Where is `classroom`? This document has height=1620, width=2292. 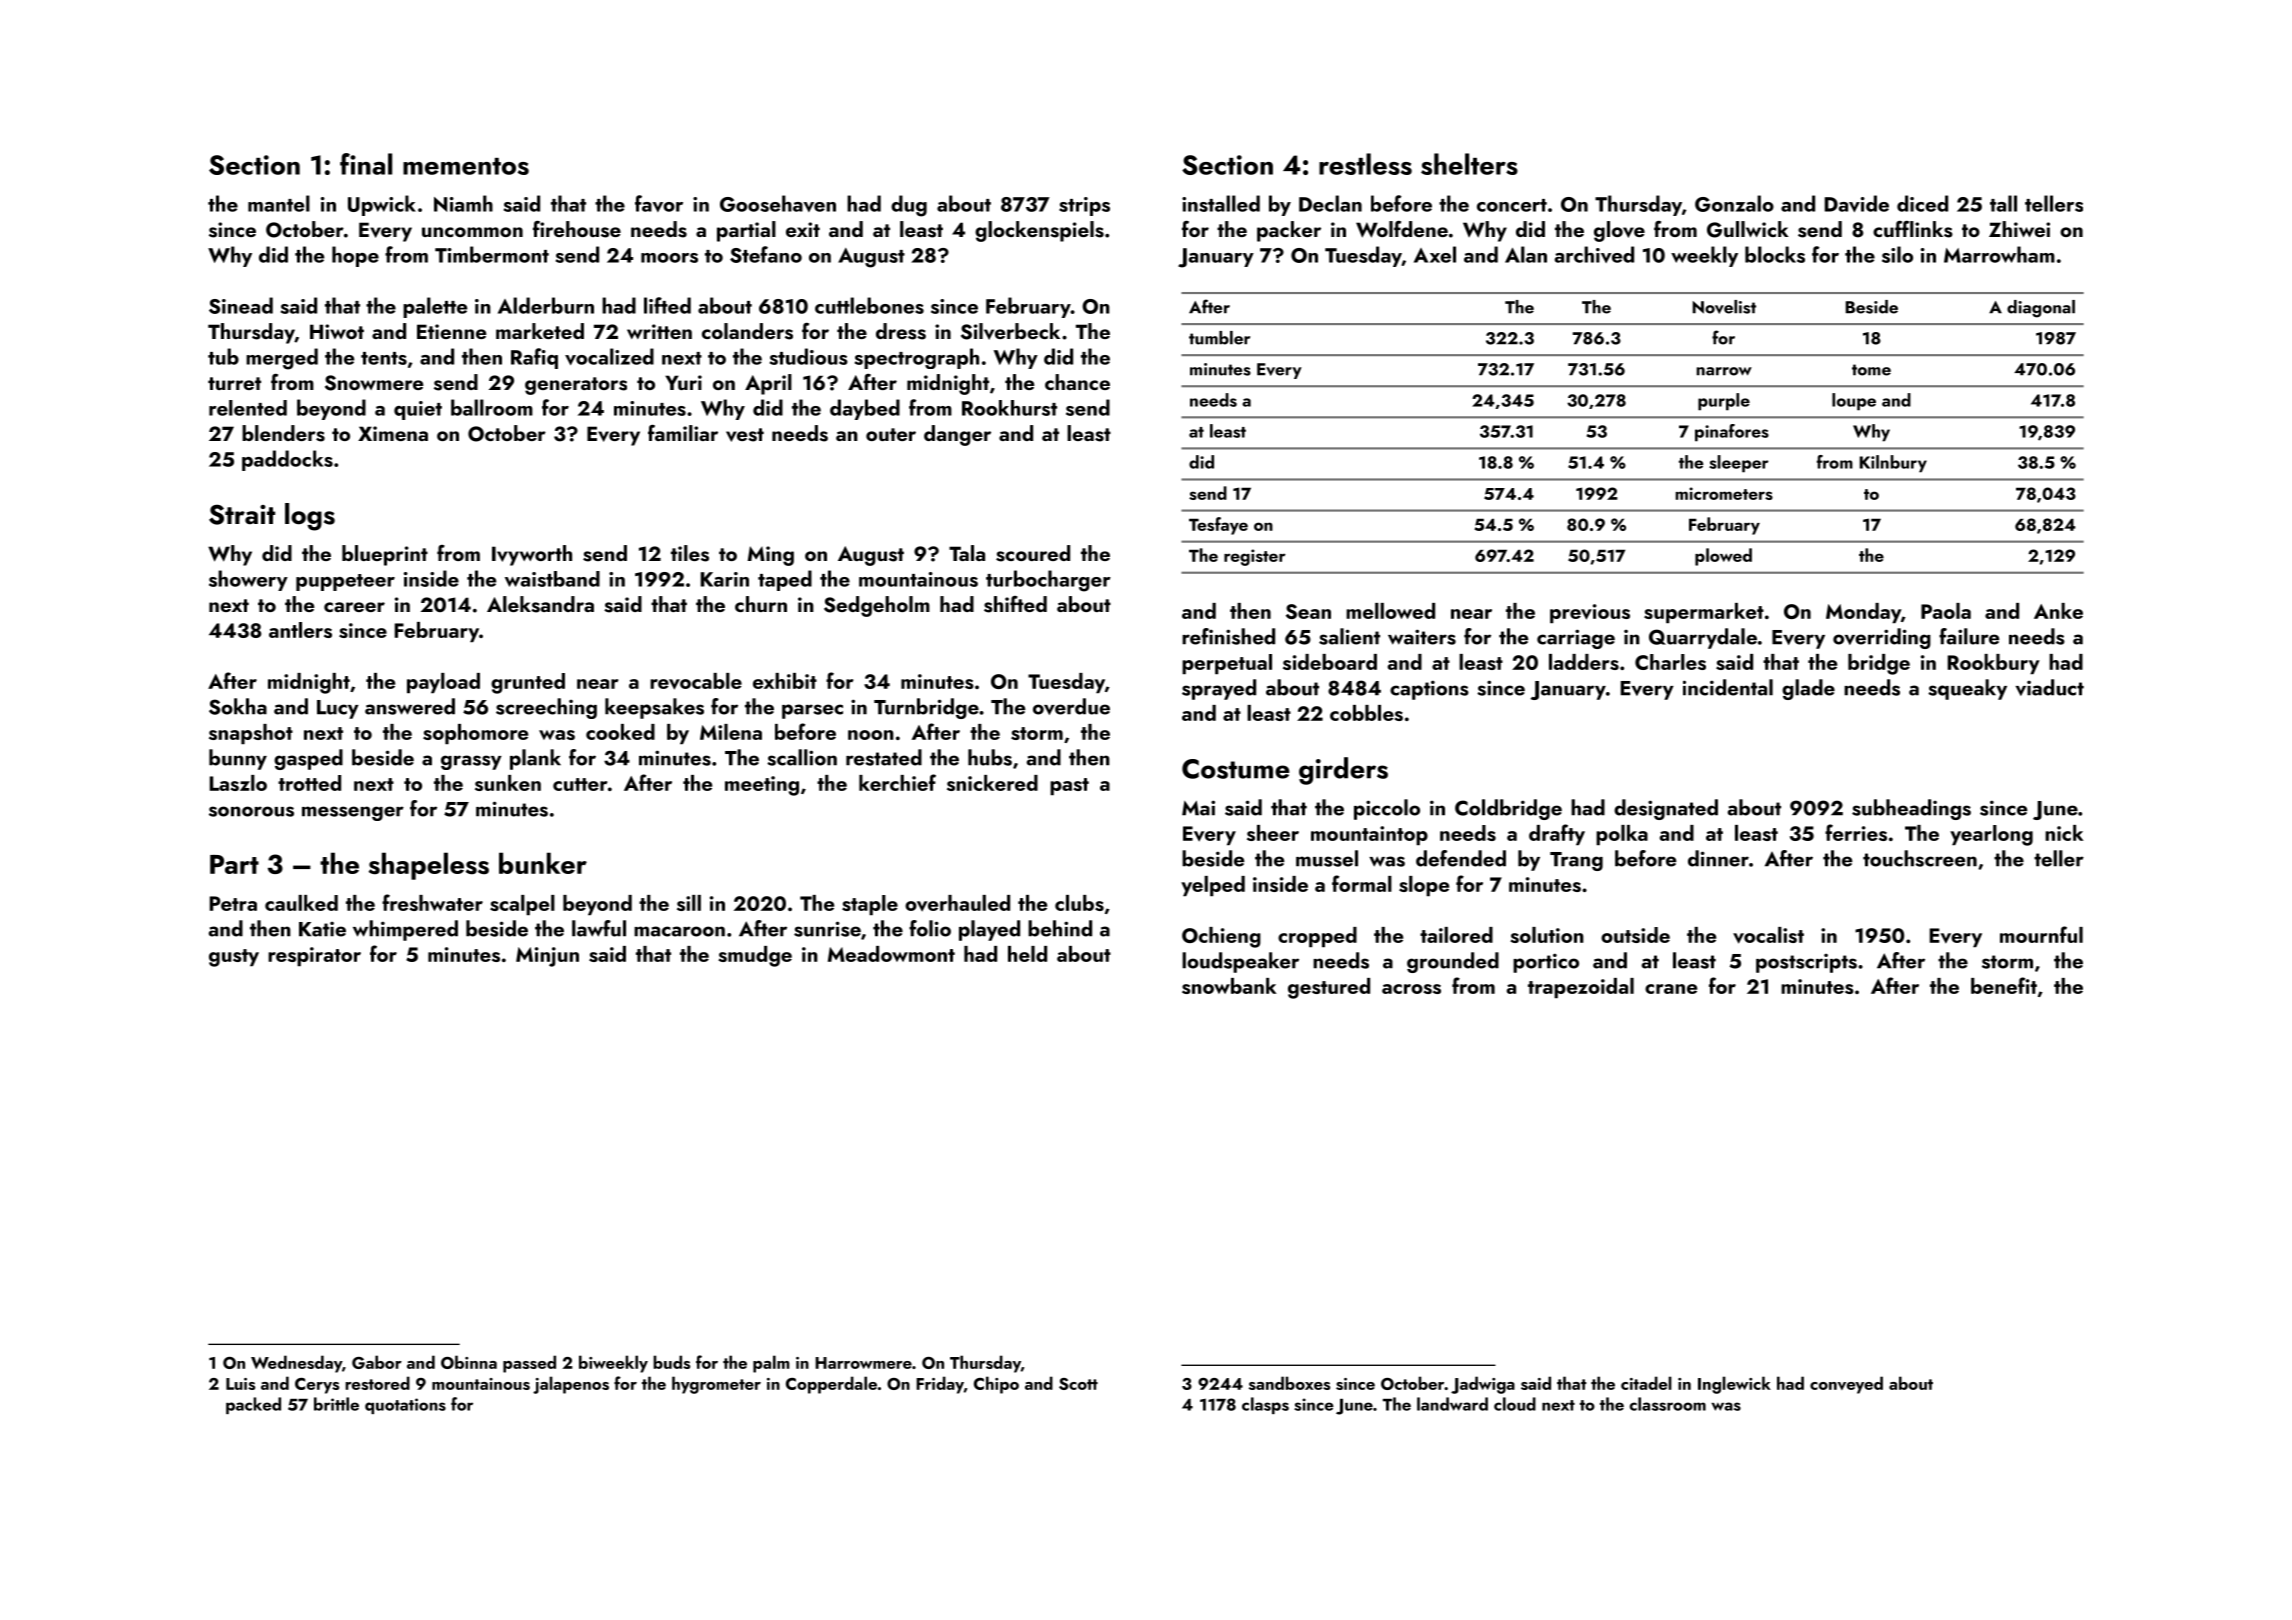
classroom is located at coordinates (1668, 1404).
